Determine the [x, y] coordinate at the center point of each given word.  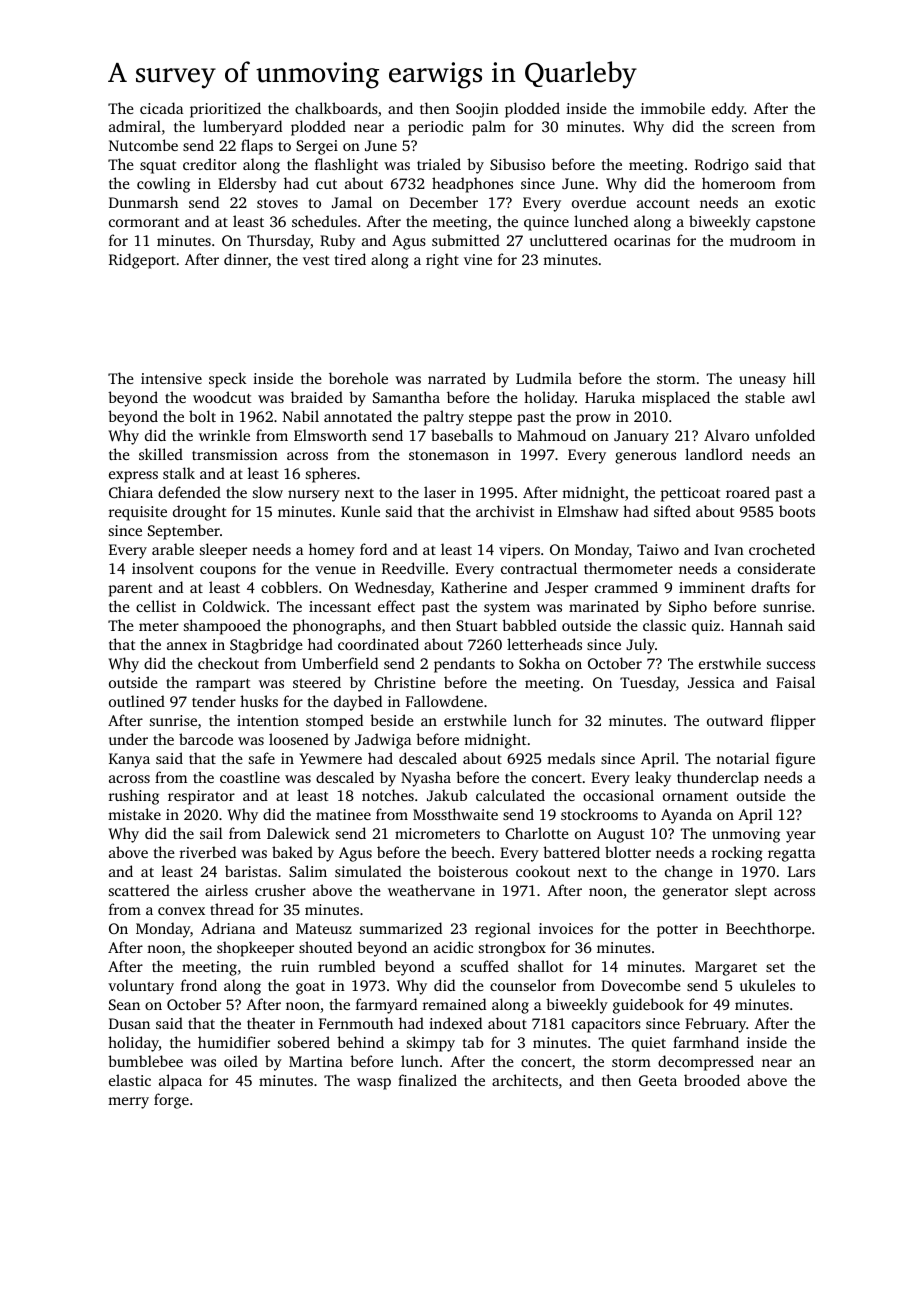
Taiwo [658, 549]
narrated [457, 378]
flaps [257, 147]
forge [171, 1101]
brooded [712, 1080]
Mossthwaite [455, 814]
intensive [171, 378]
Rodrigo [722, 166]
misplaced [676, 399]
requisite [138, 513]
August [621, 835]
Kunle [360, 511]
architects [525, 1080]
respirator [201, 797]
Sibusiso [517, 164]
